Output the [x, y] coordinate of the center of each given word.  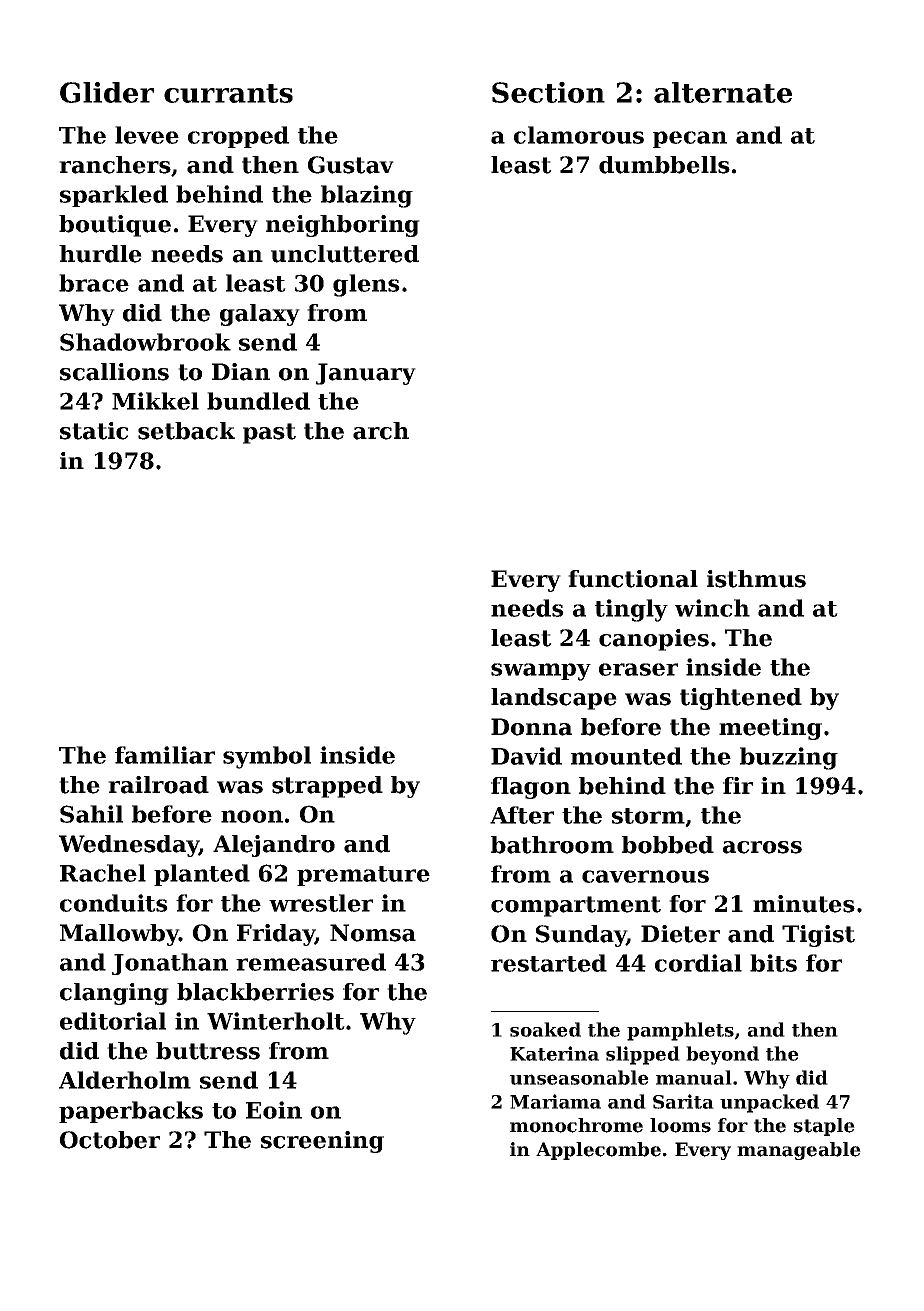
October [110, 1140]
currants [228, 93]
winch [712, 608]
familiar [165, 755]
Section [548, 92]
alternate [723, 92]
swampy [541, 672]
